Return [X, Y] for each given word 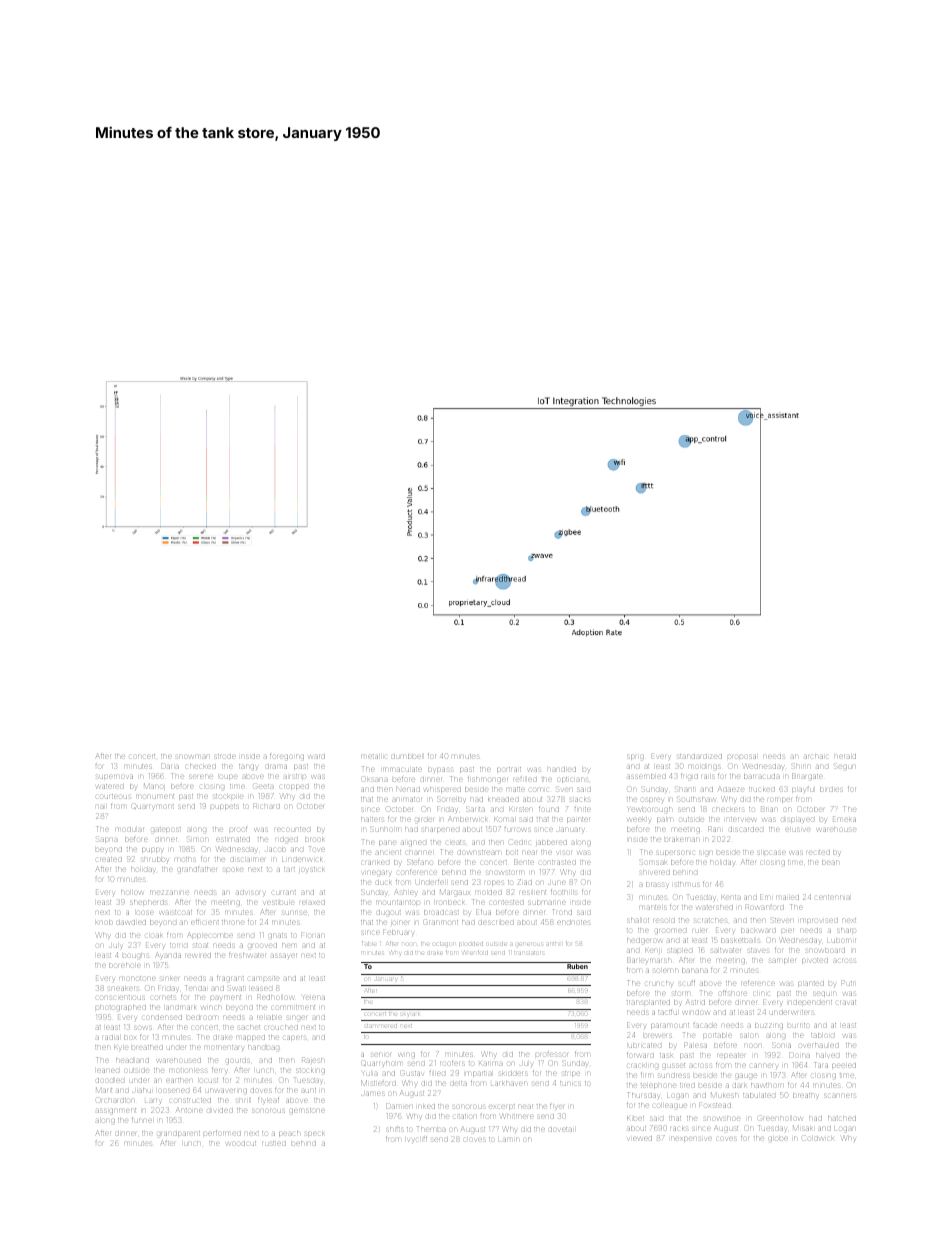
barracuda [761, 777]
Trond [562, 912]
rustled [274, 1143]
